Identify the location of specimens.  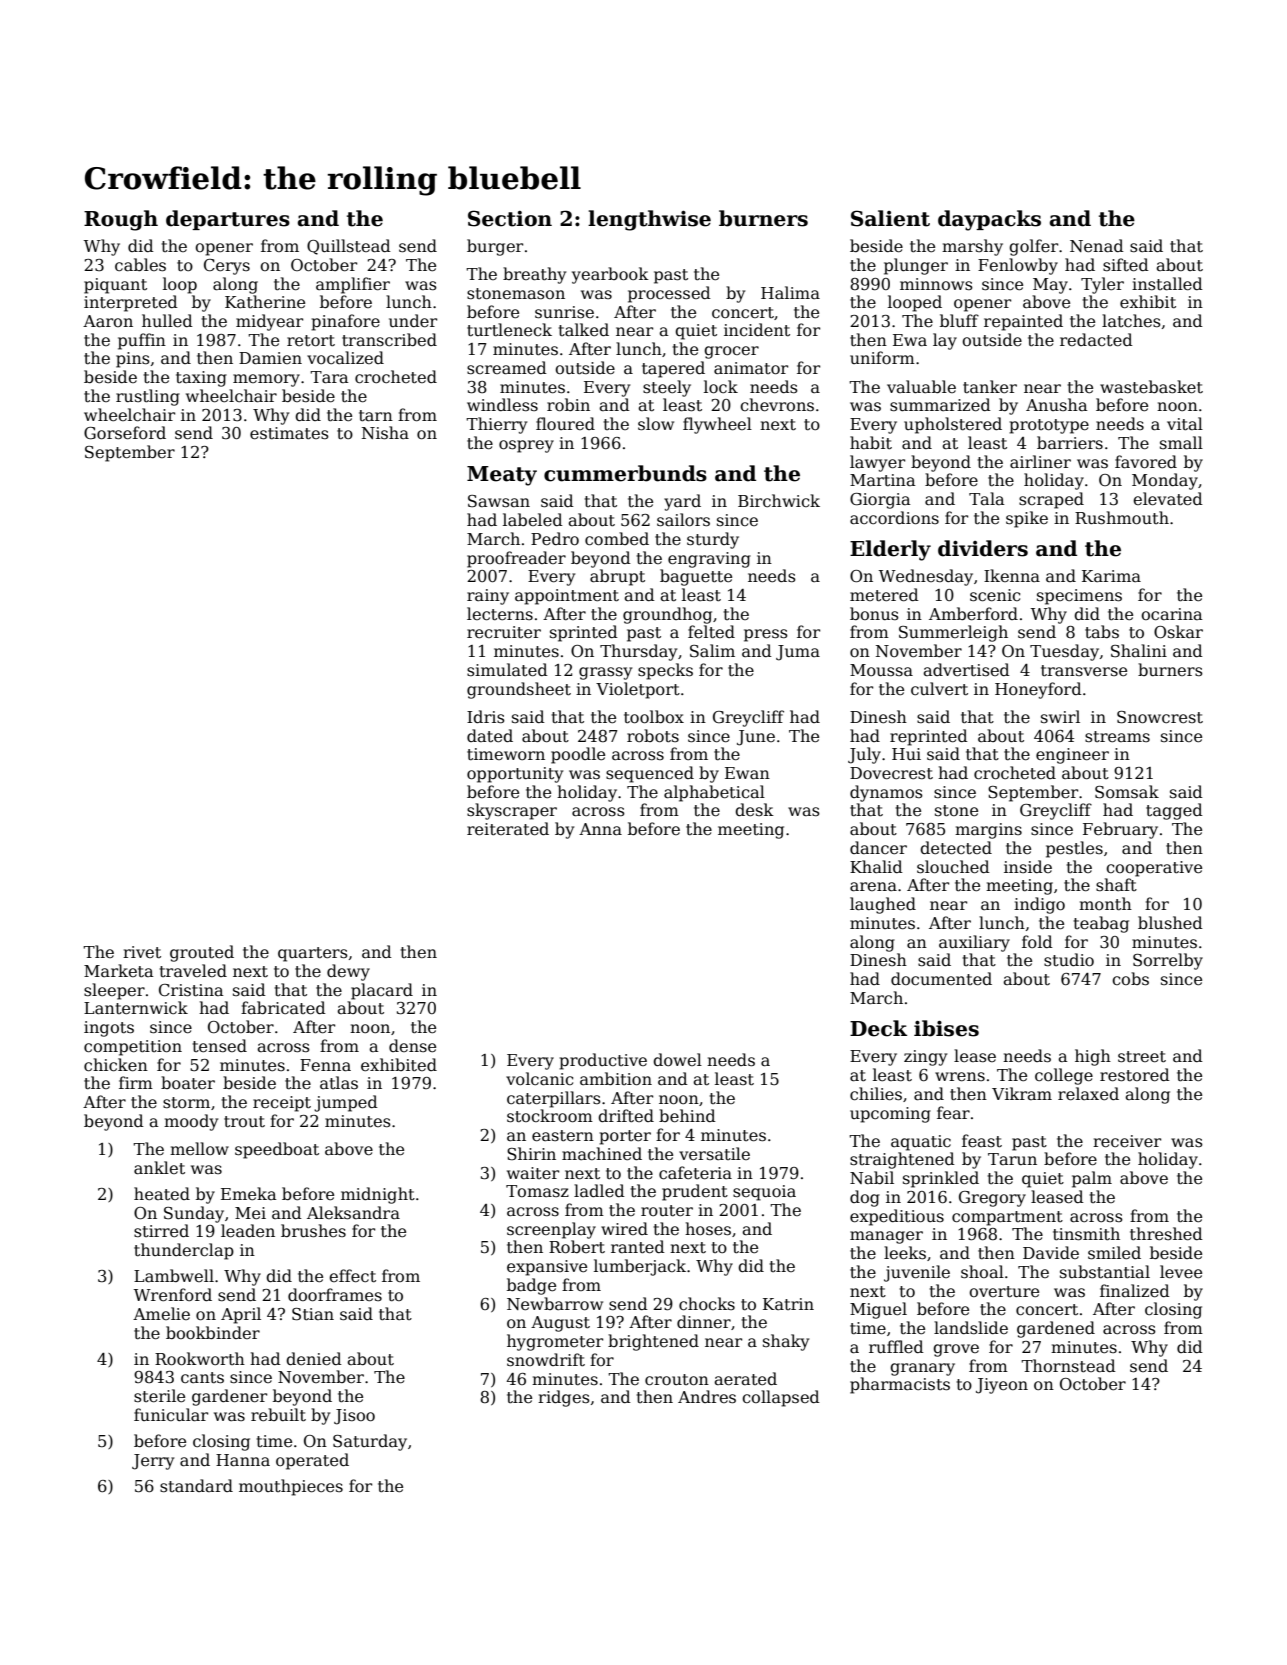
(1079, 597).
